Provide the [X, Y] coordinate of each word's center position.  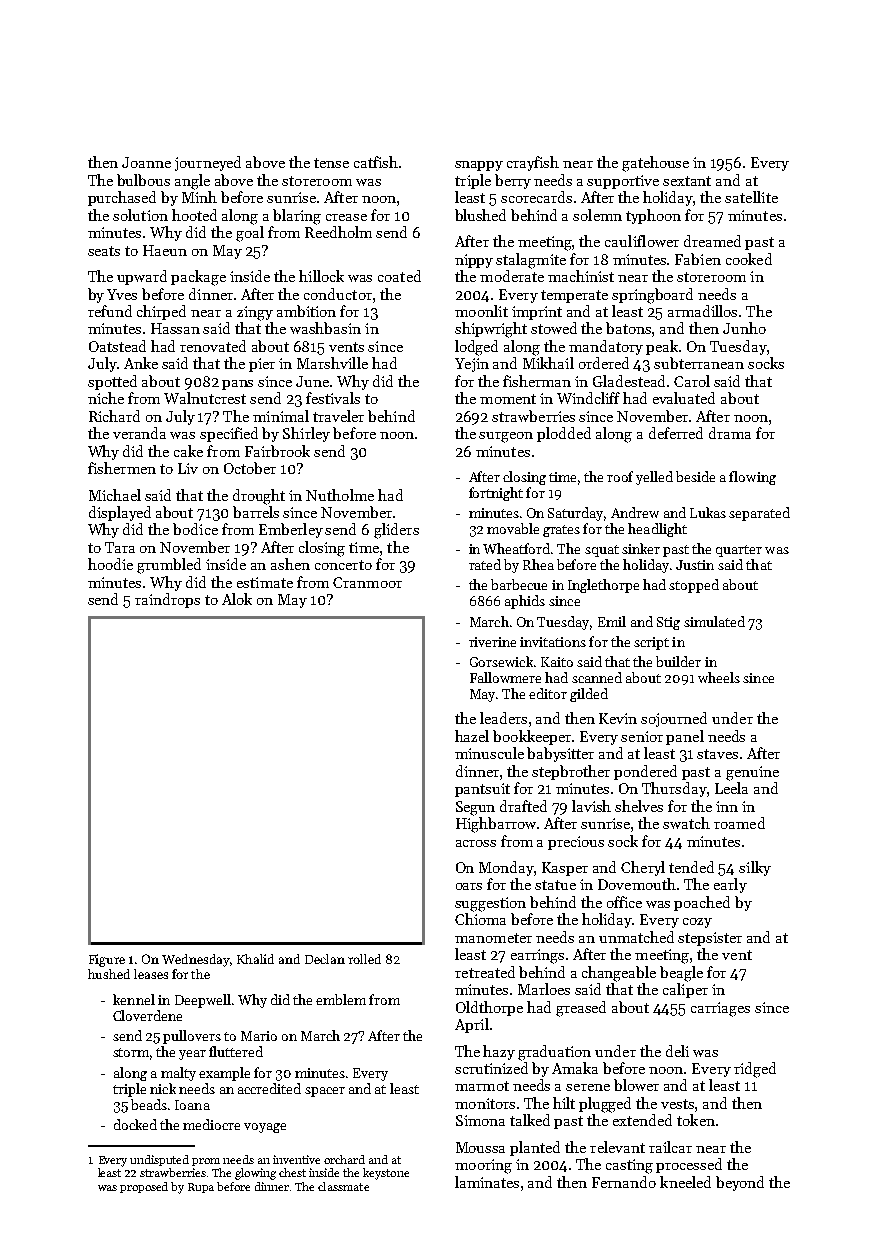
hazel [472, 736]
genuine [752, 773]
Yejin [472, 365]
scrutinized [491, 1068]
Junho [744, 328]
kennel [134, 999]
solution [140, 215]
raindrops [167, 600]
